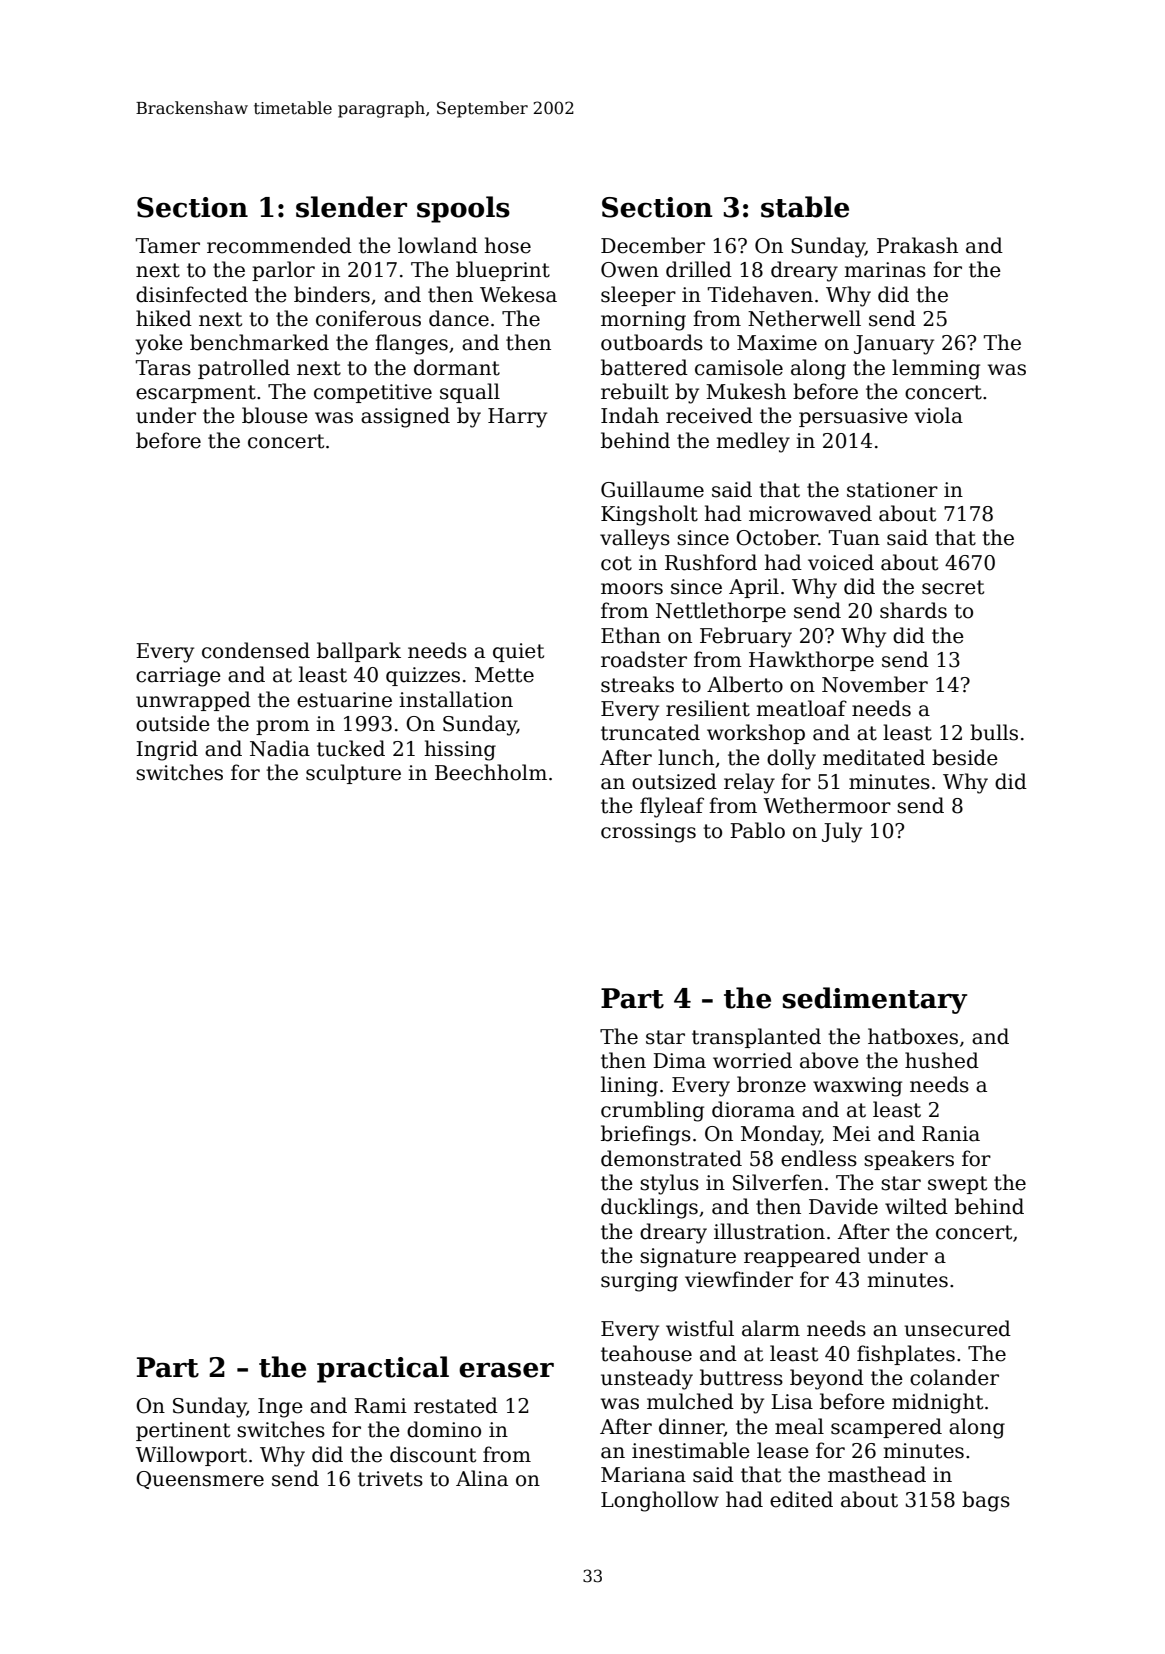  Describe the element at coordinates (275, 415) in the screenshot. I see `blouse` at that location.
